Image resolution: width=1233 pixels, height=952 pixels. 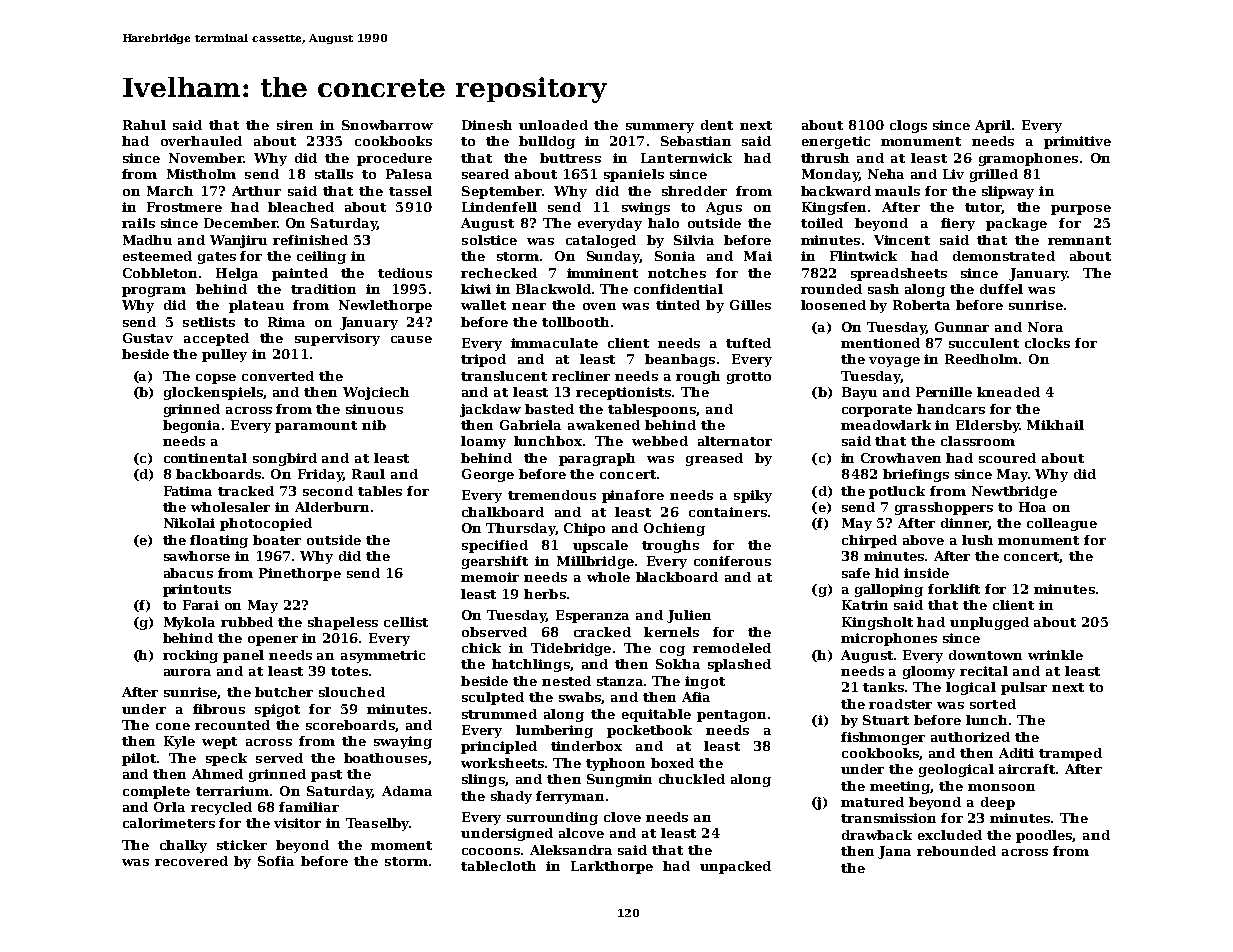 I want to click on April, so click(x=993, y=126).
